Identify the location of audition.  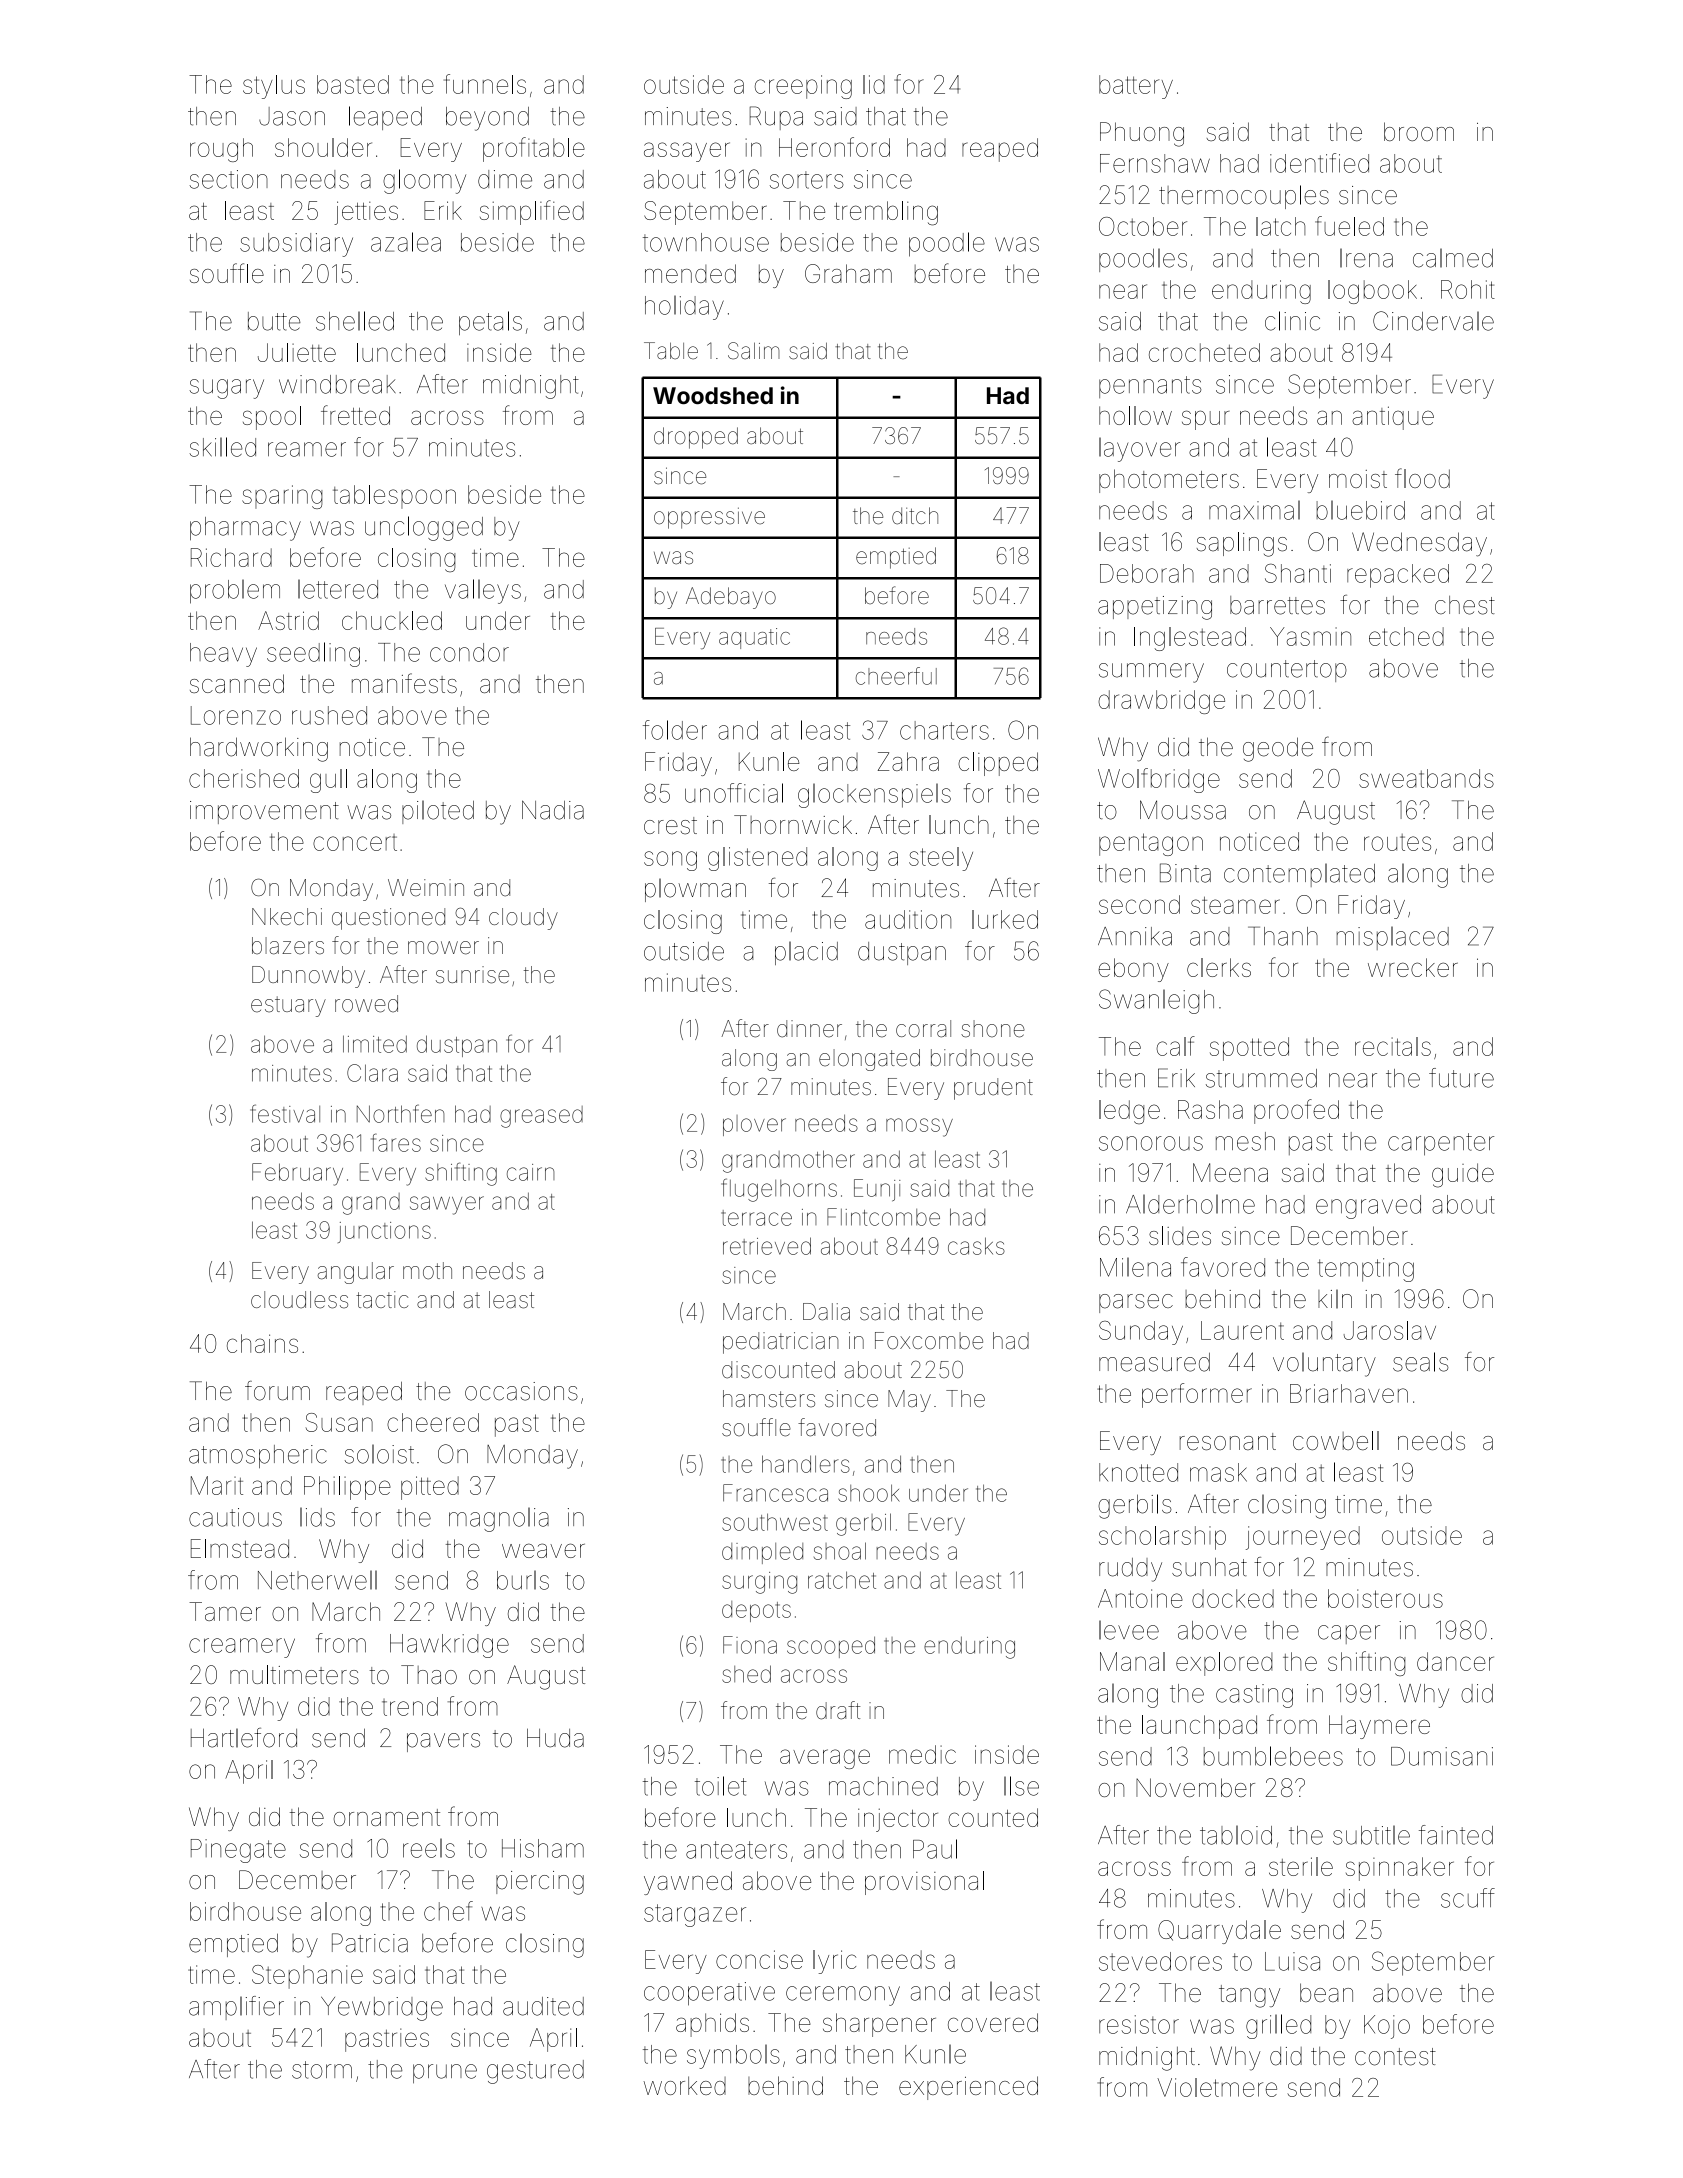
(908, 919).
